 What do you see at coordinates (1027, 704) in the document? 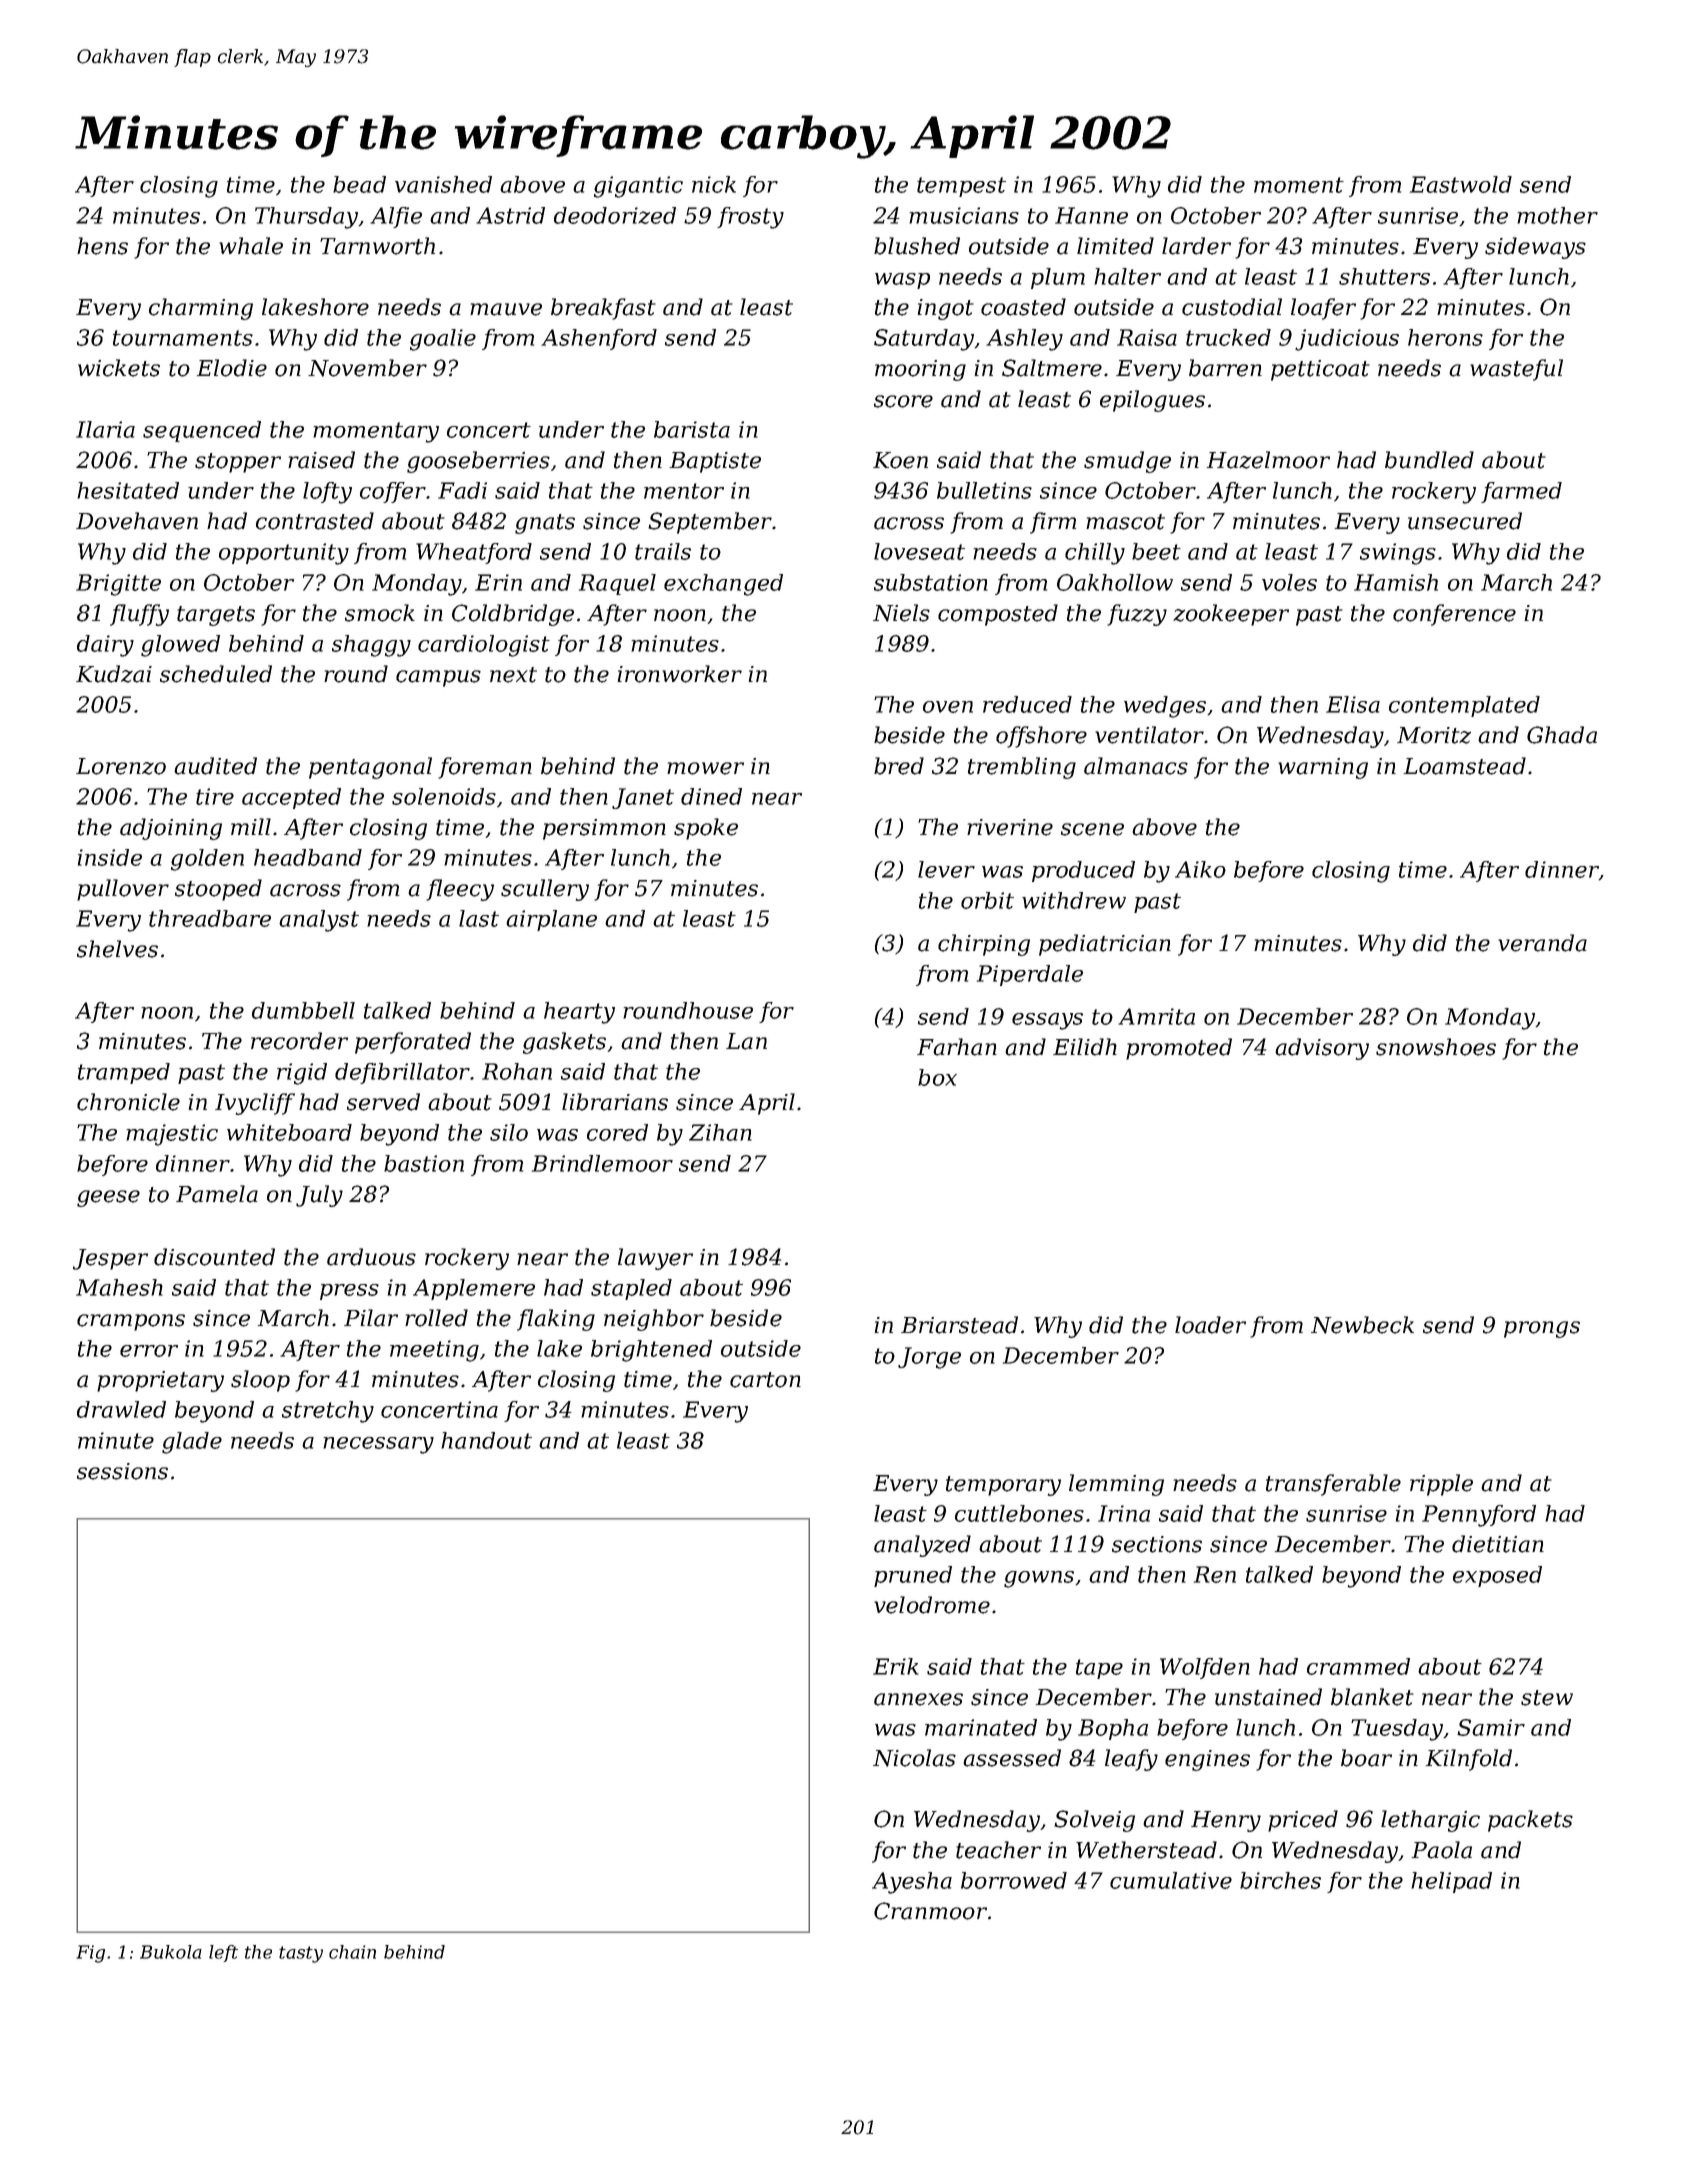
I see `reduced` at bounding box center [1027, 704].
